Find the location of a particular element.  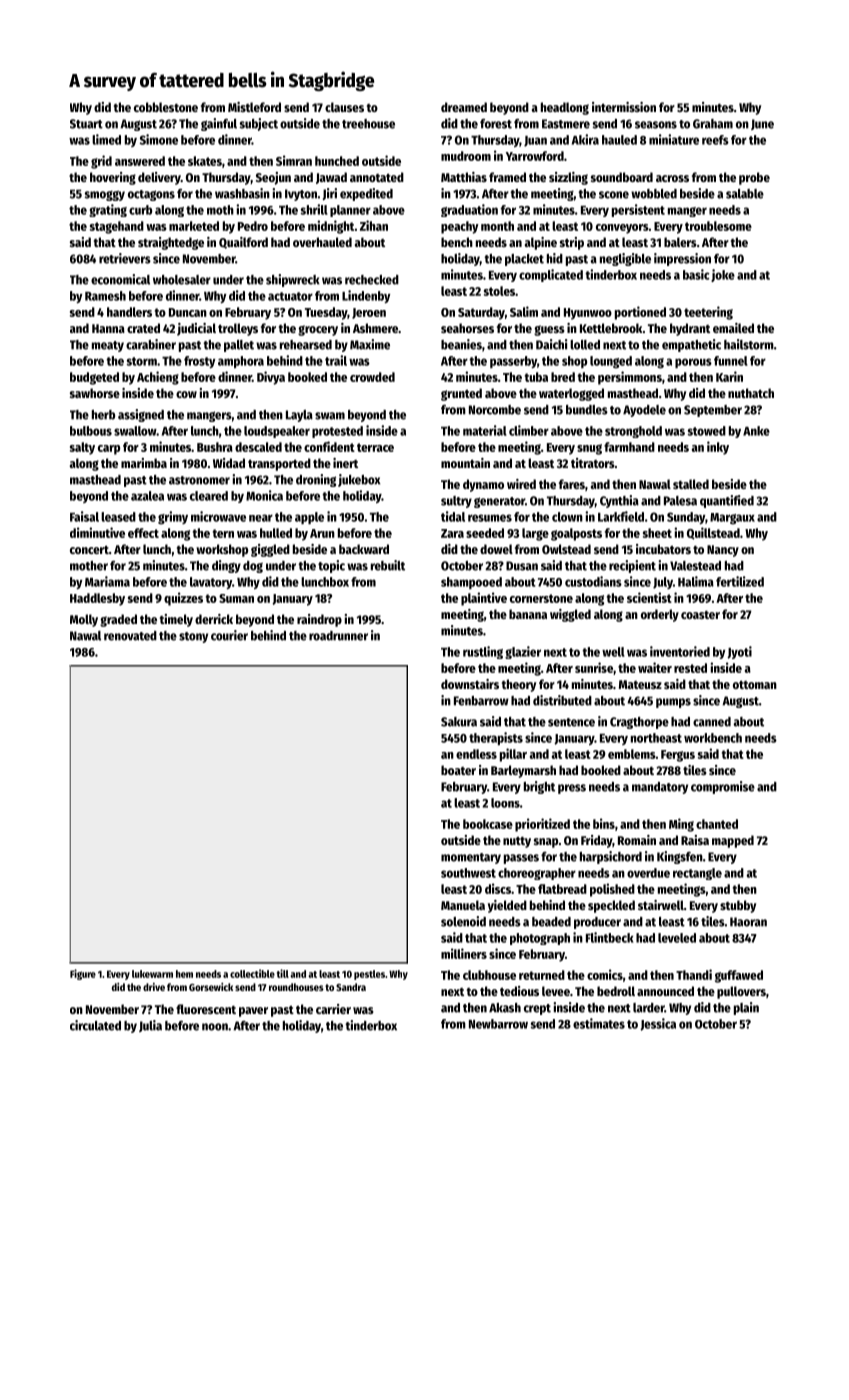

Monica is located at coordinates (264, 495).
